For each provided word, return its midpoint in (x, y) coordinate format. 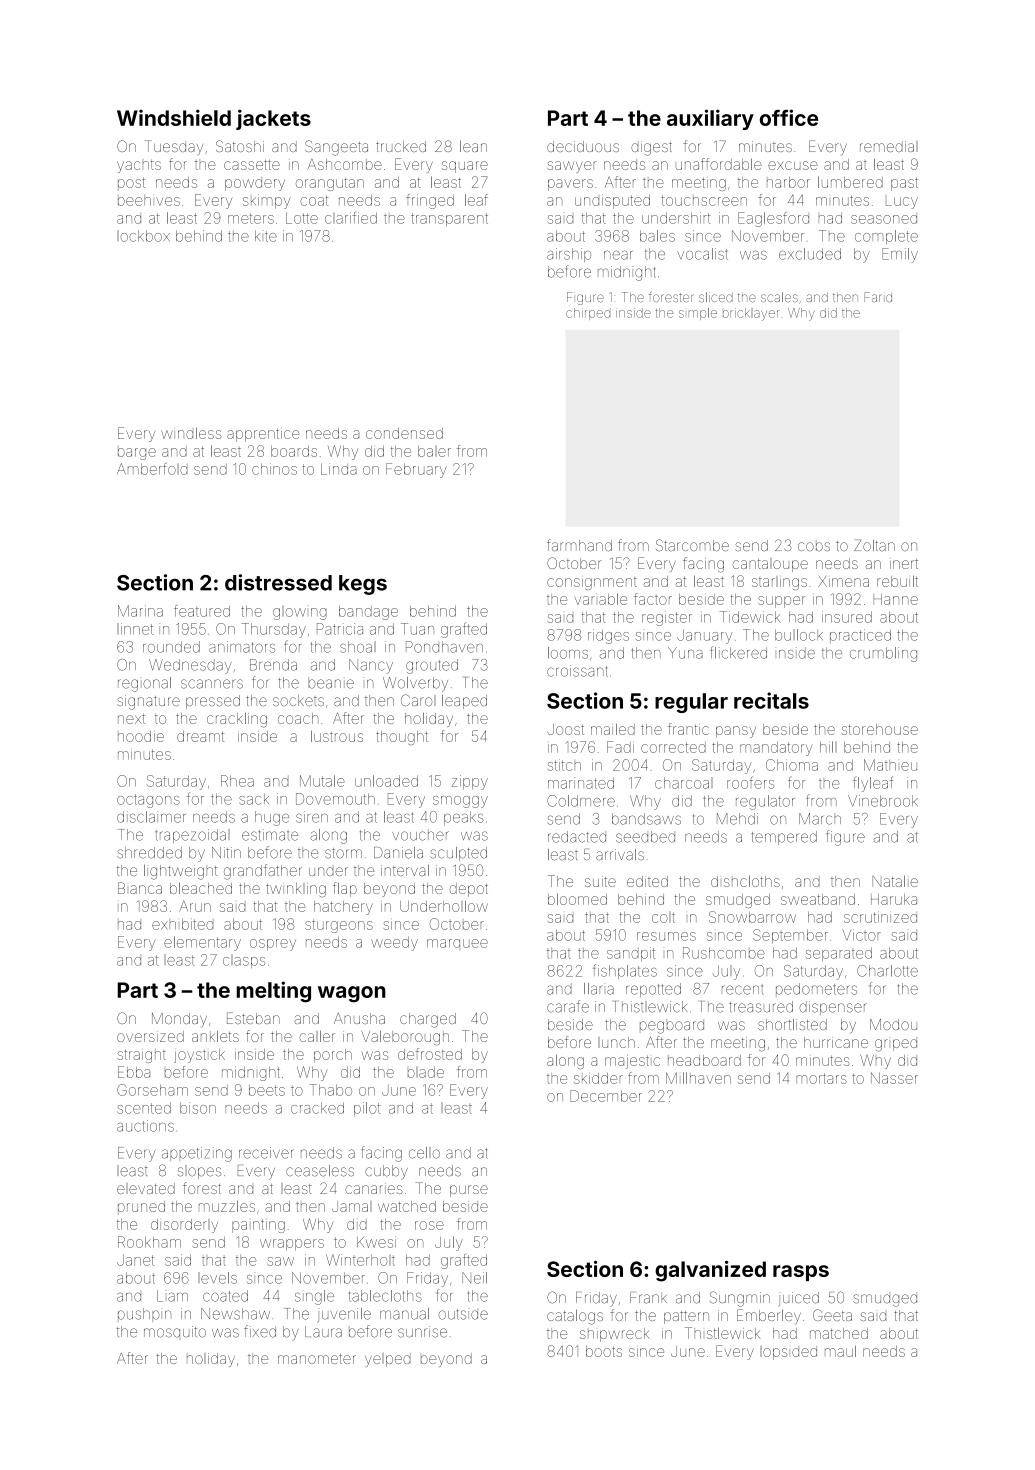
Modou (893, 1024)
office (789, 117)
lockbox (143, 236)
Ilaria (599, 989)
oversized (150, 1036)
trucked (401, 146)
